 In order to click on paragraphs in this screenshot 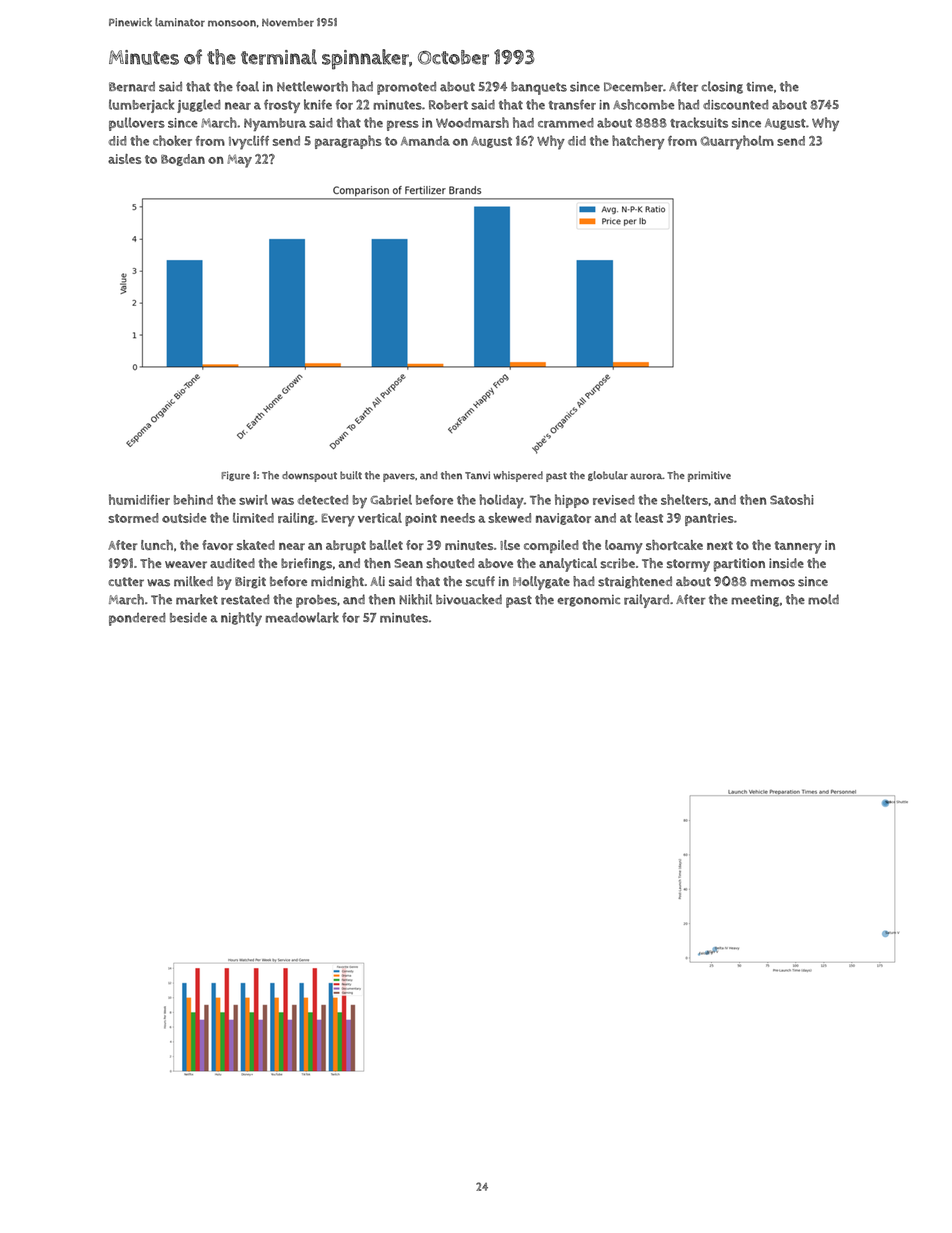, I will do `click(348, 142)`.
